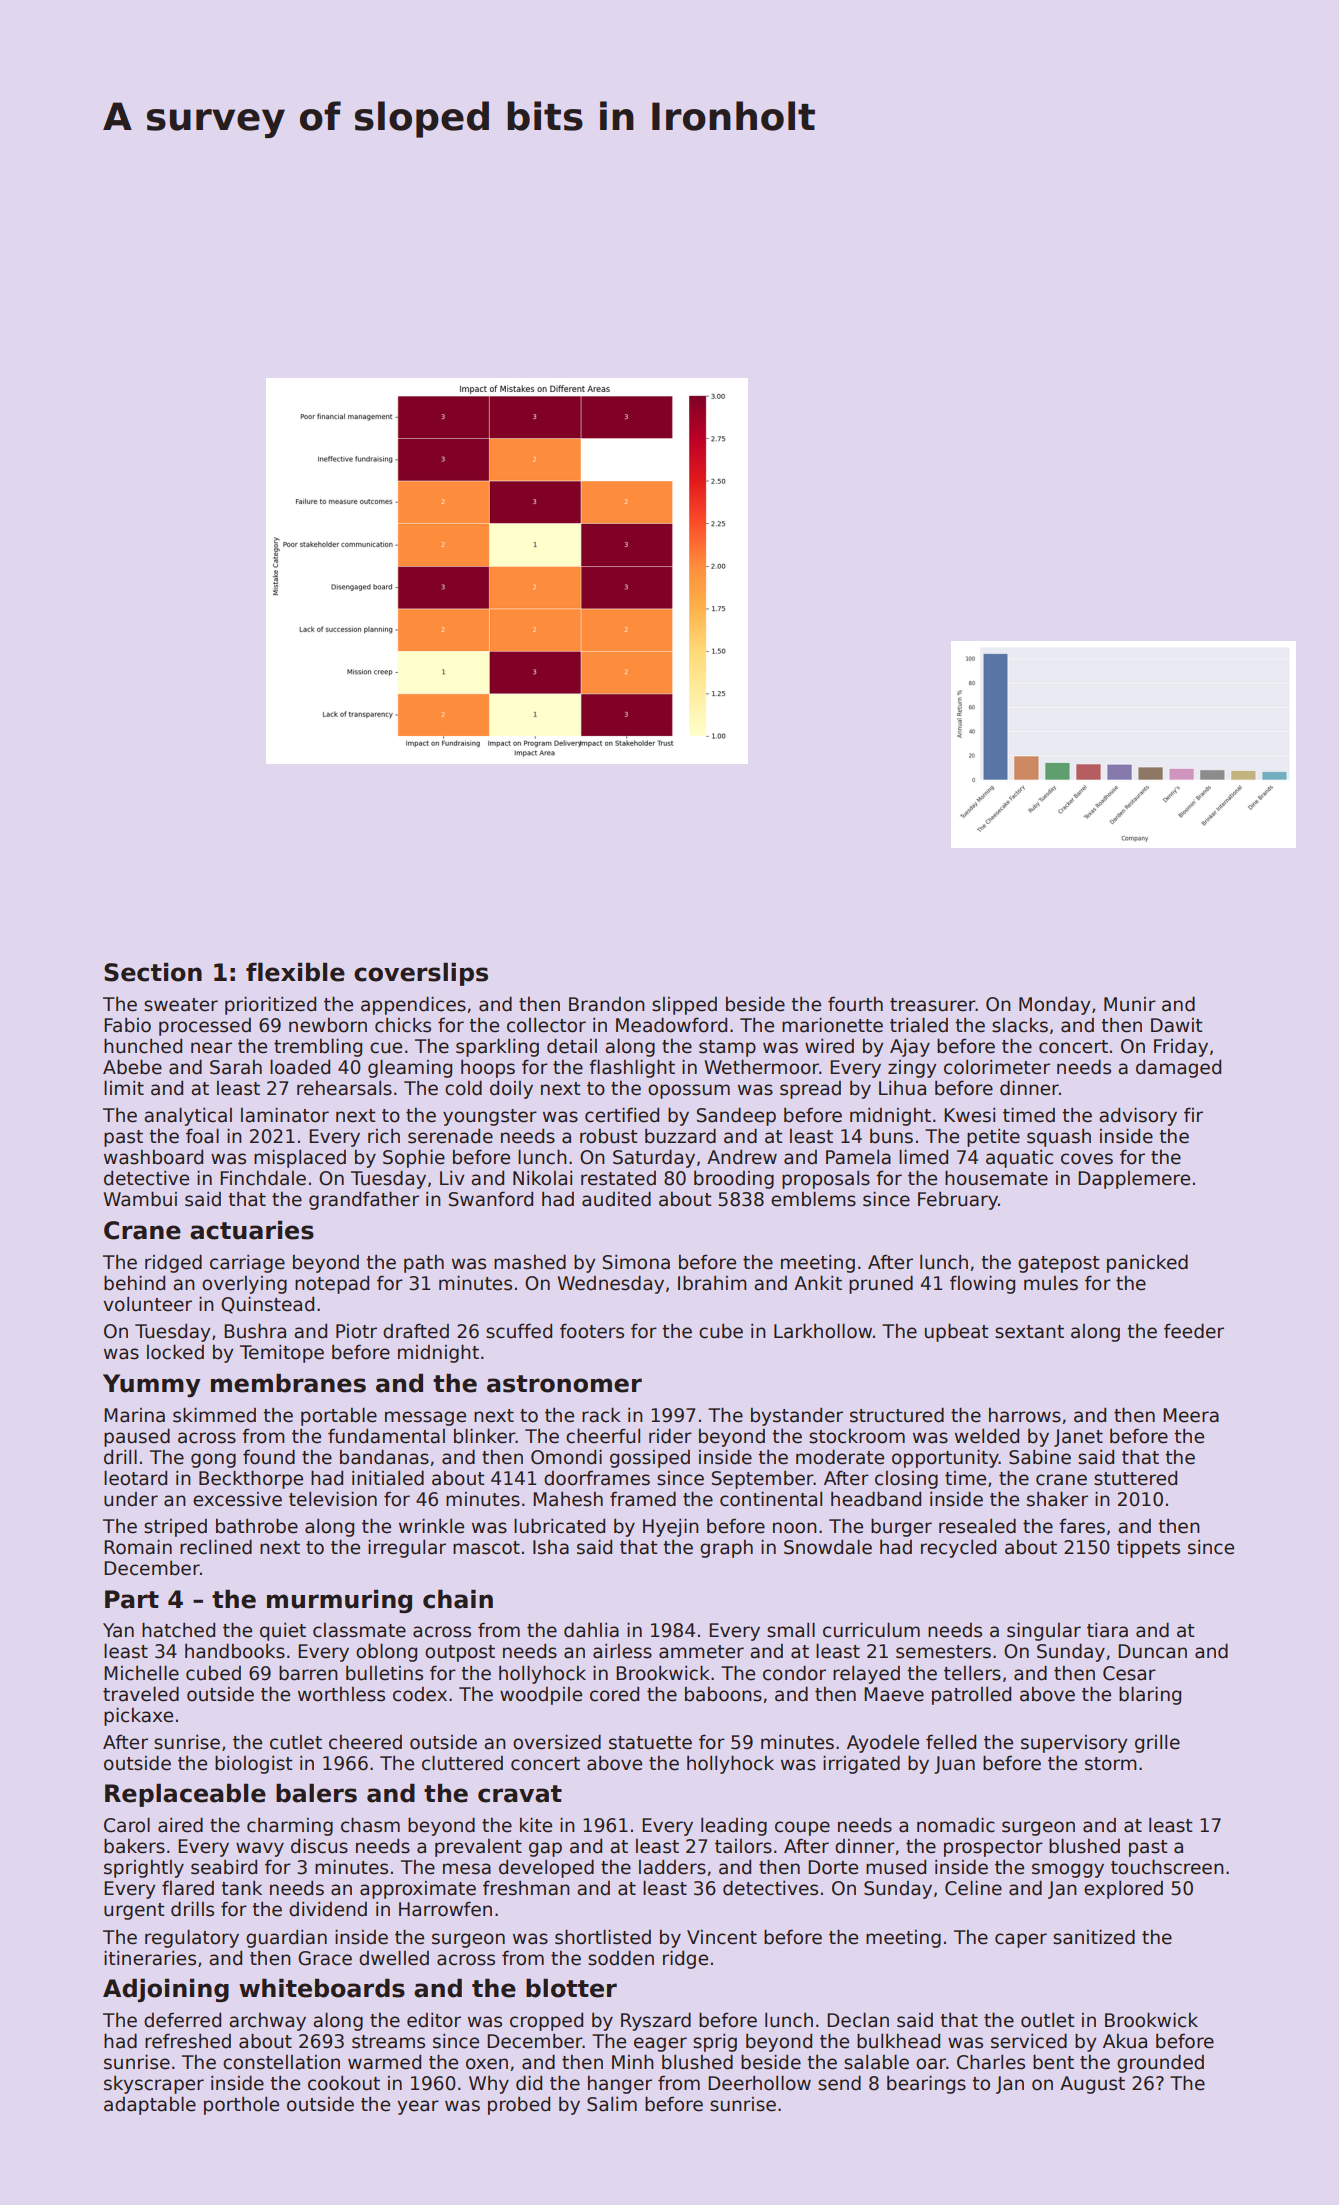 This screenshot has width=1339, height=2205. I want to click on carriage, so click(247, 1264).
